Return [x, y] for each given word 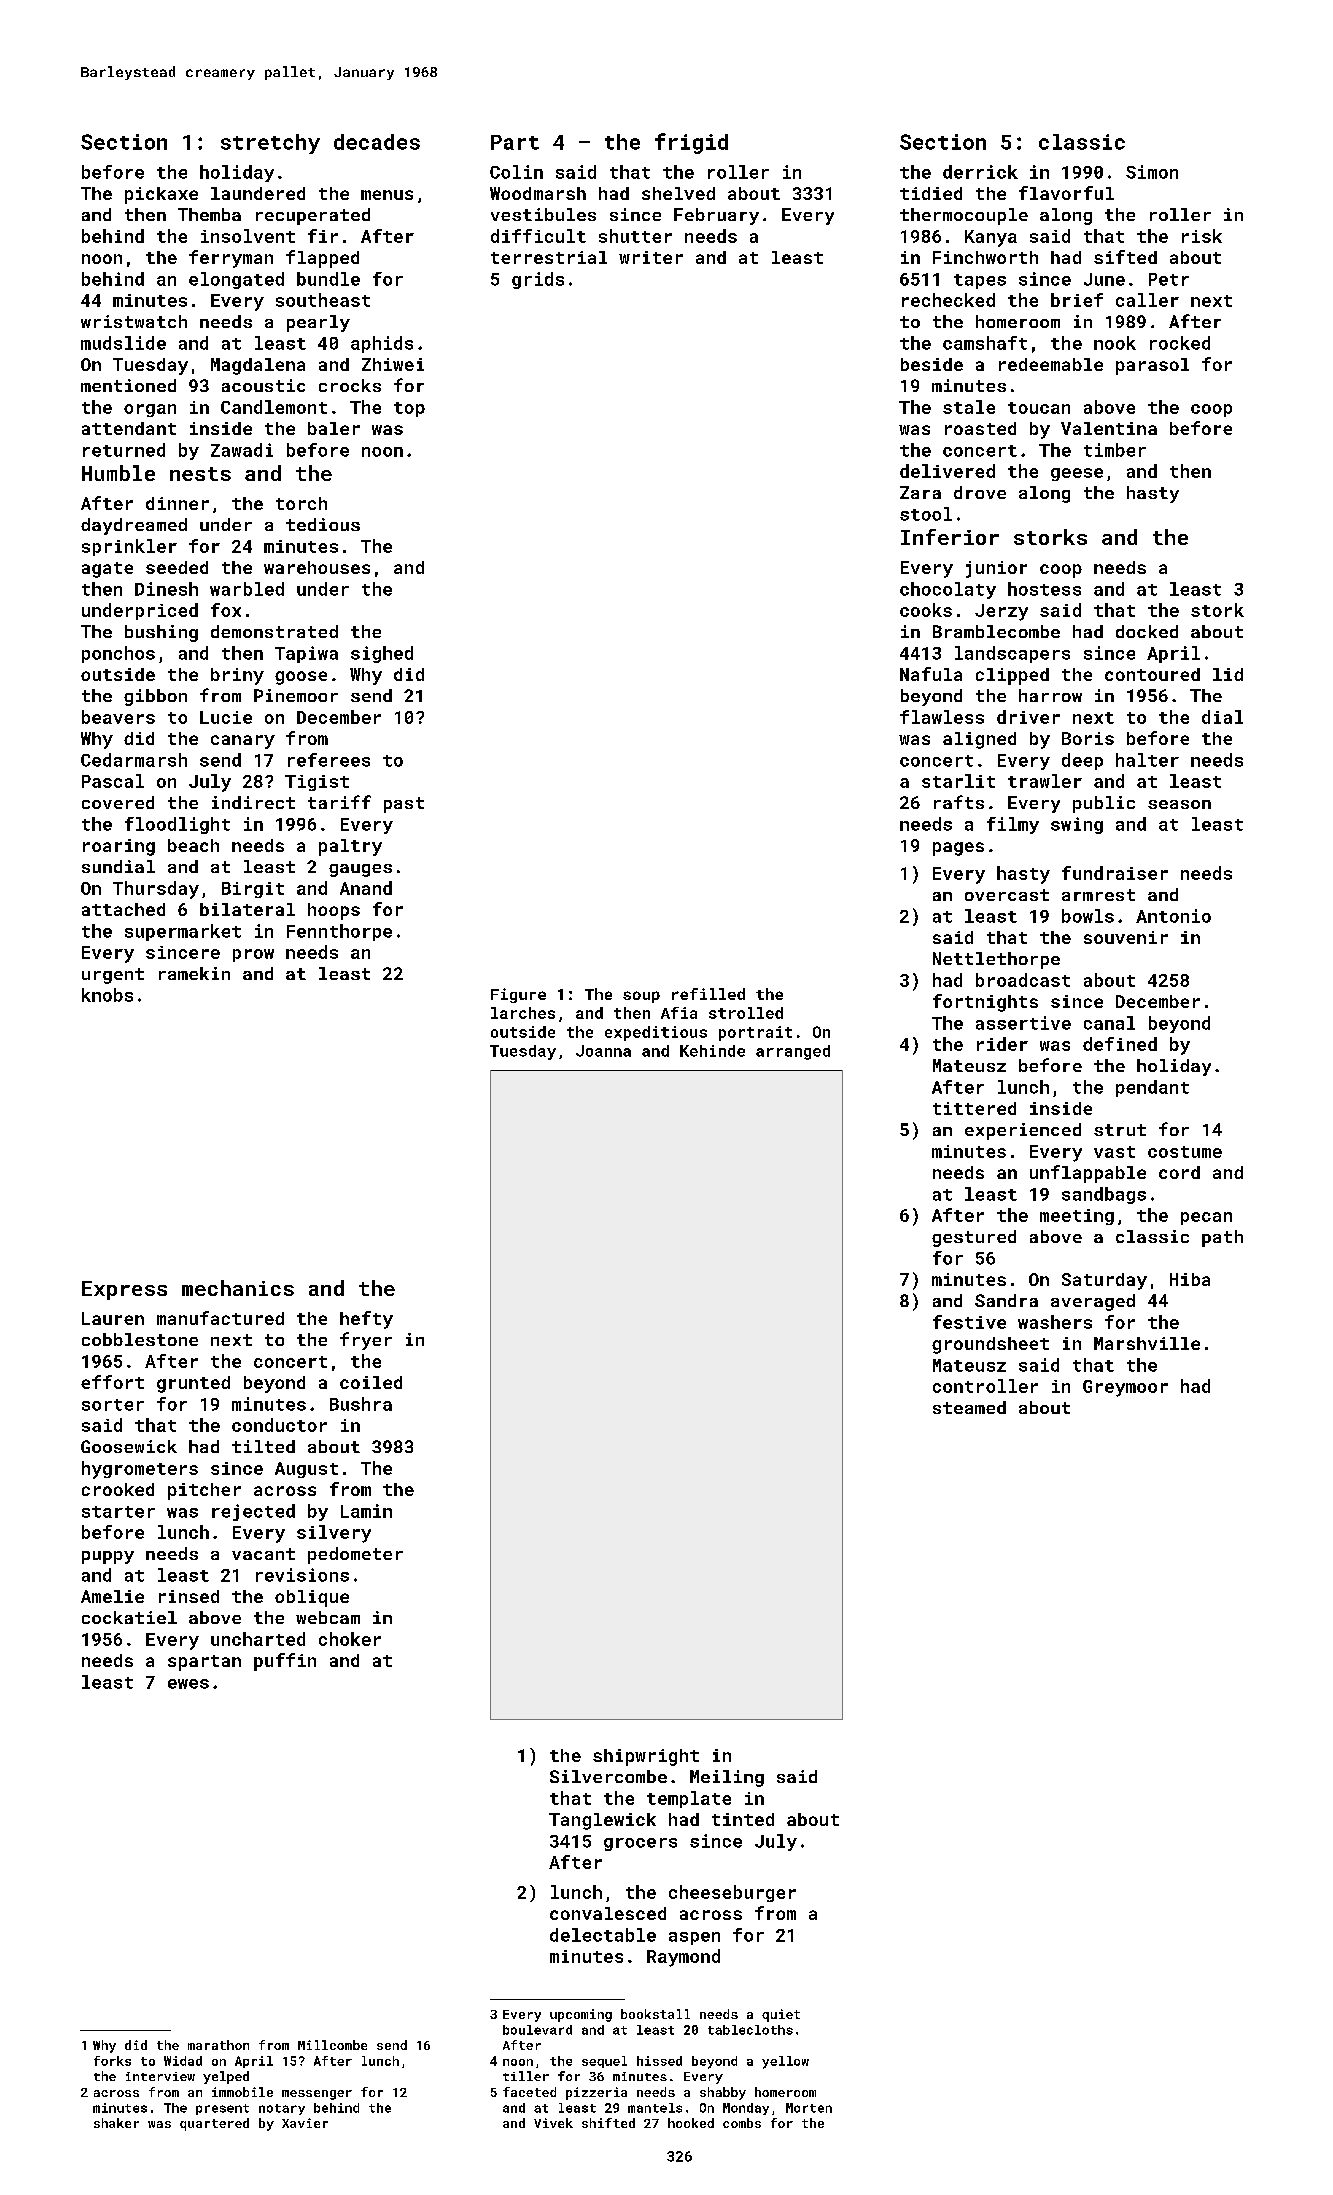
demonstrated [274, 631]
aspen [694, 1938]
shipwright [646, 1757]
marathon [218, 2045]
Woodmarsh [538, 193]
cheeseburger [732, 1893]
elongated [236, 280]
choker [350, 1639]
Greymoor [1125, 1388]
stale [969, 407]
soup [641, 997]
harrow [1050, 695]
